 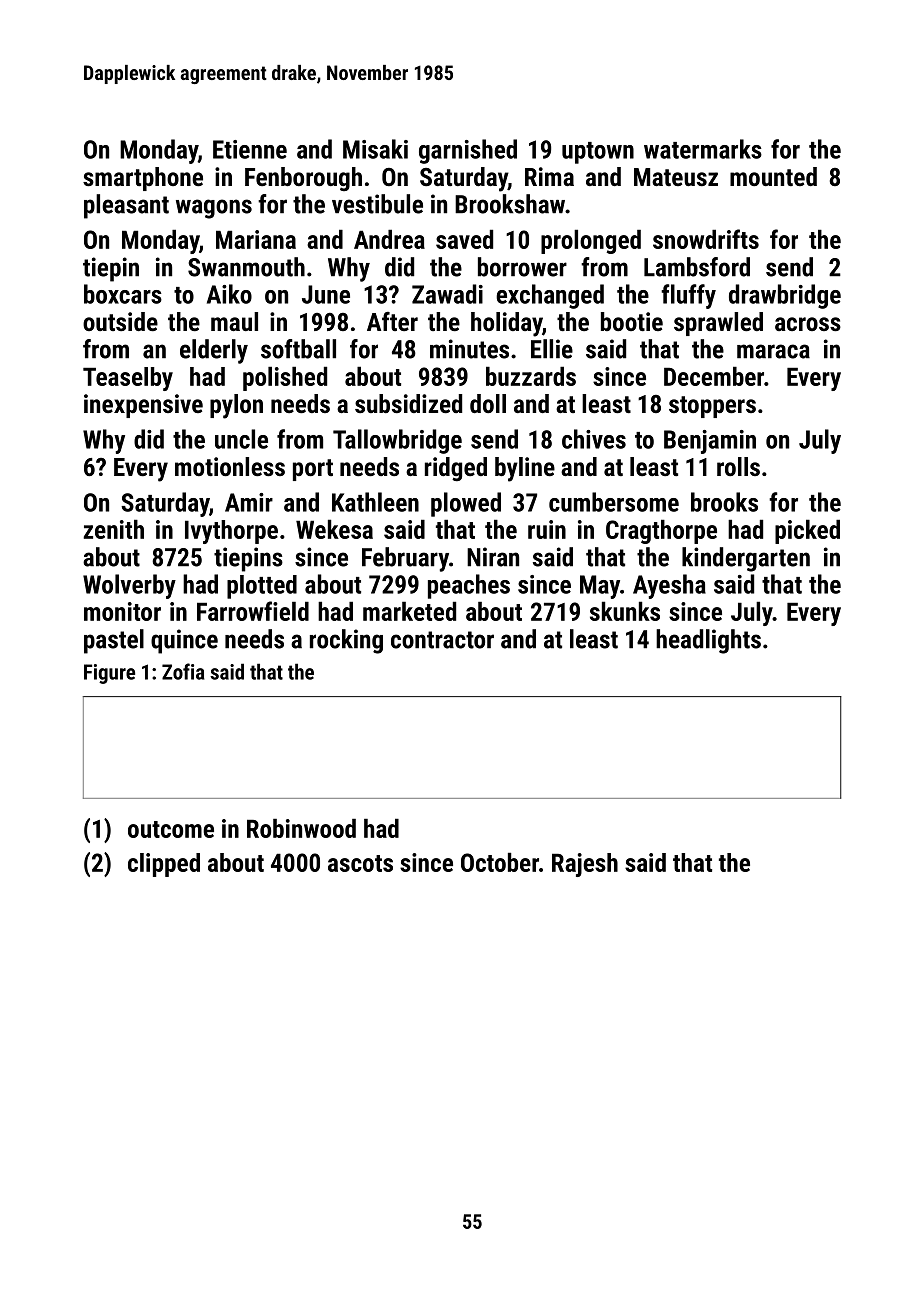 I want to click on headlights, so click(x=708, y=641).
